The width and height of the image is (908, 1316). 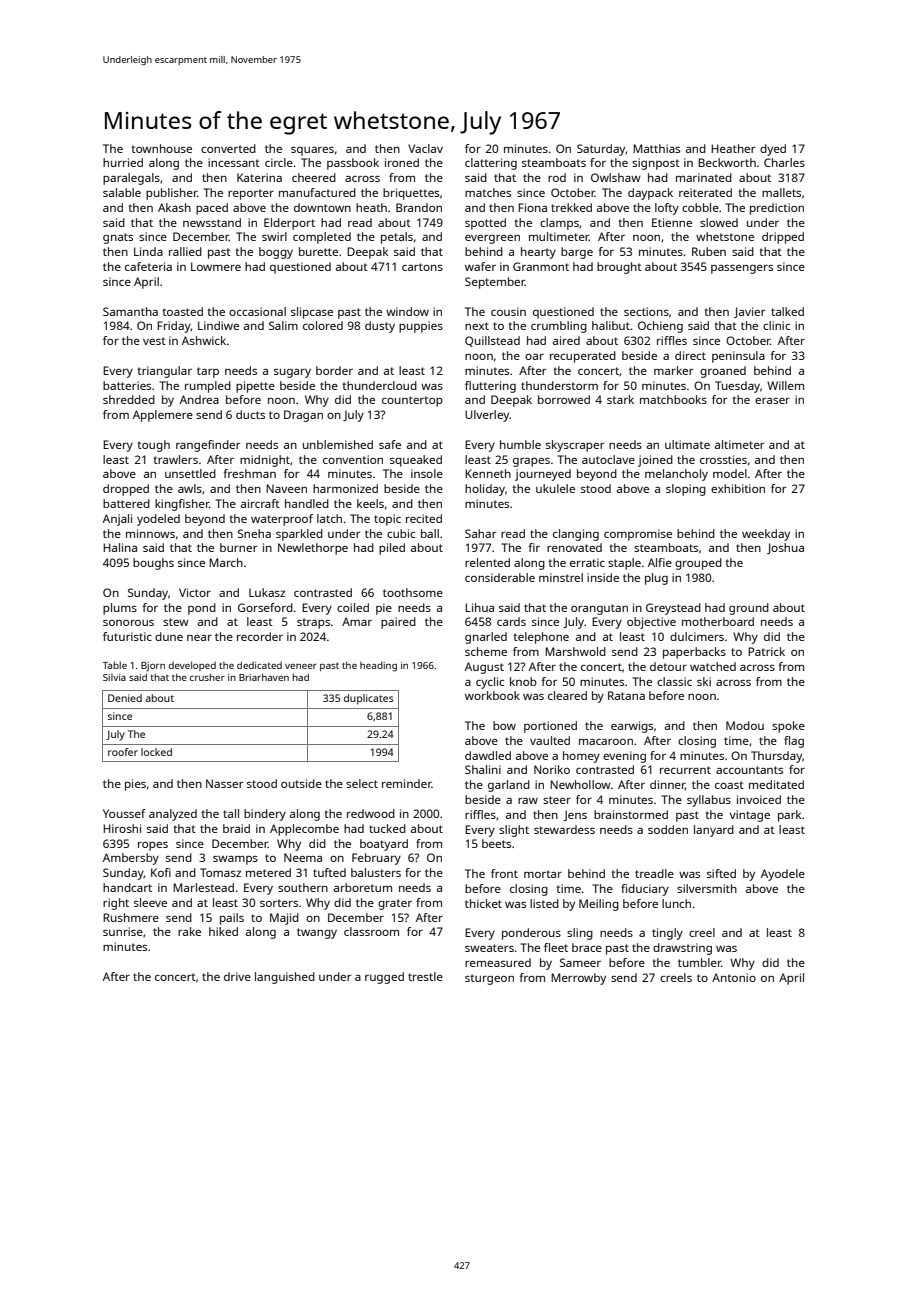 I want to click on dulcimers, so click(x=697, y=636).
